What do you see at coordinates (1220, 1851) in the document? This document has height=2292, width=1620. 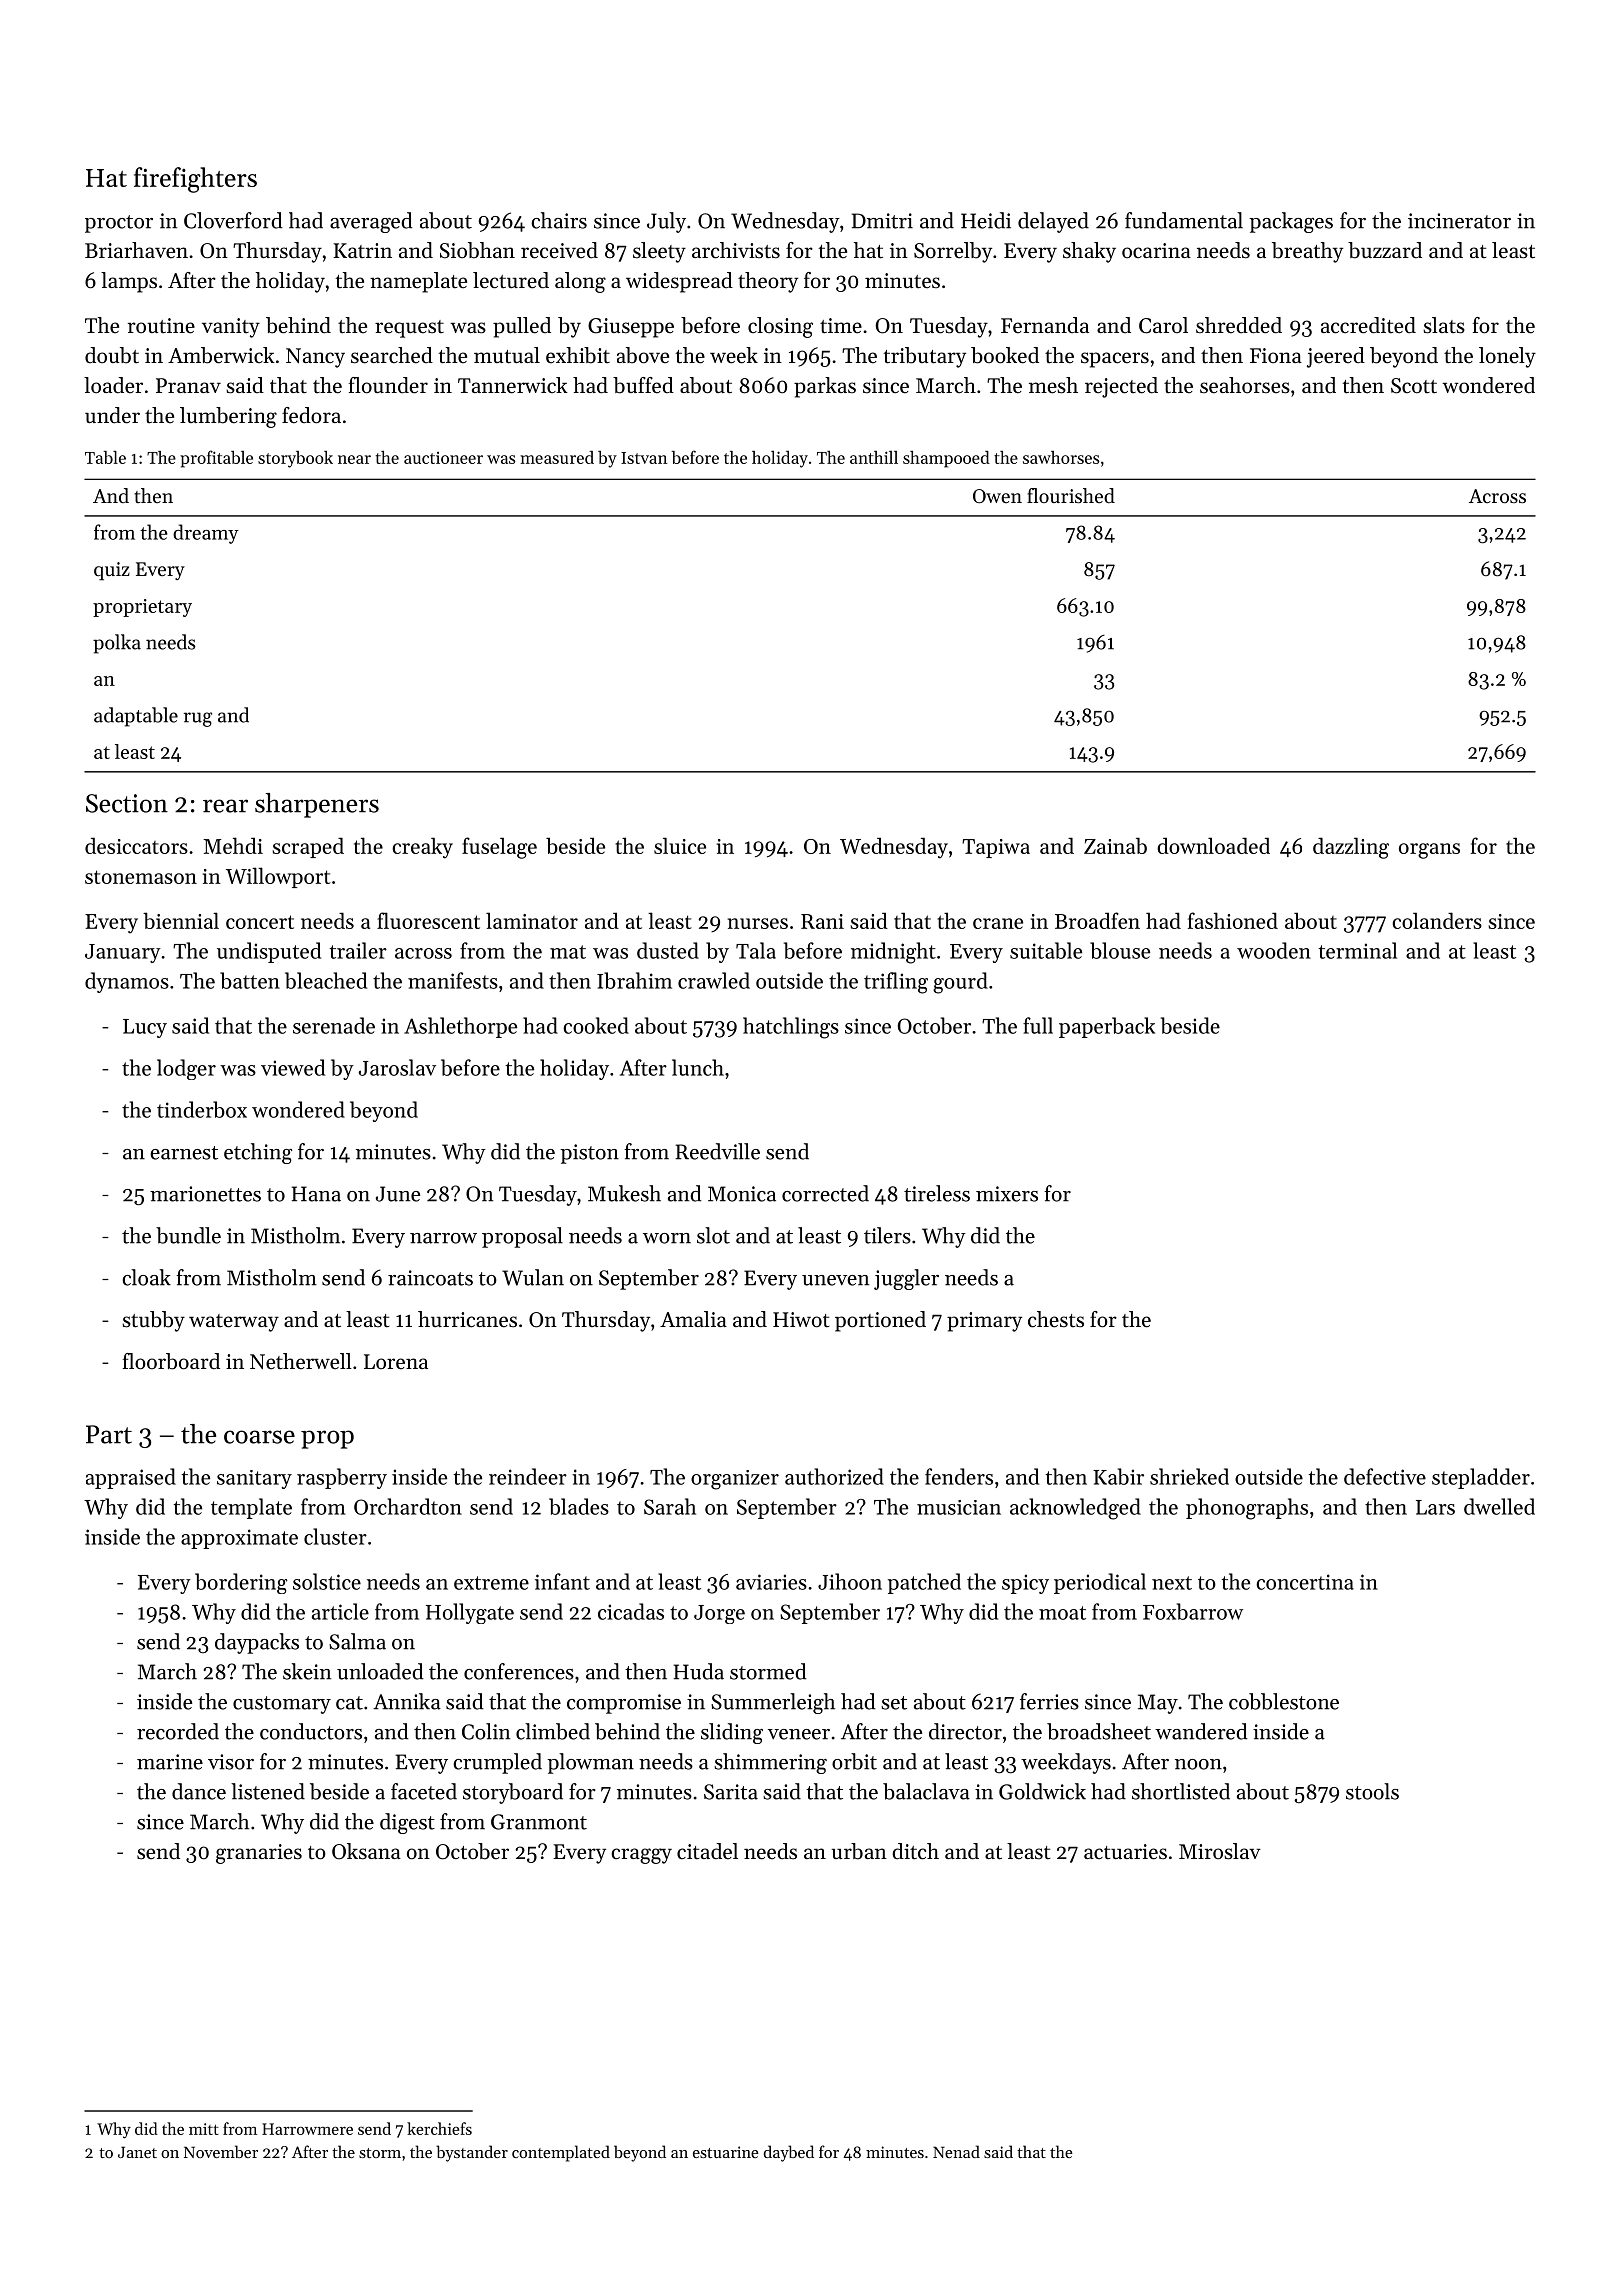 I see `Miroslav` at bounding box center [1220, 1851].
